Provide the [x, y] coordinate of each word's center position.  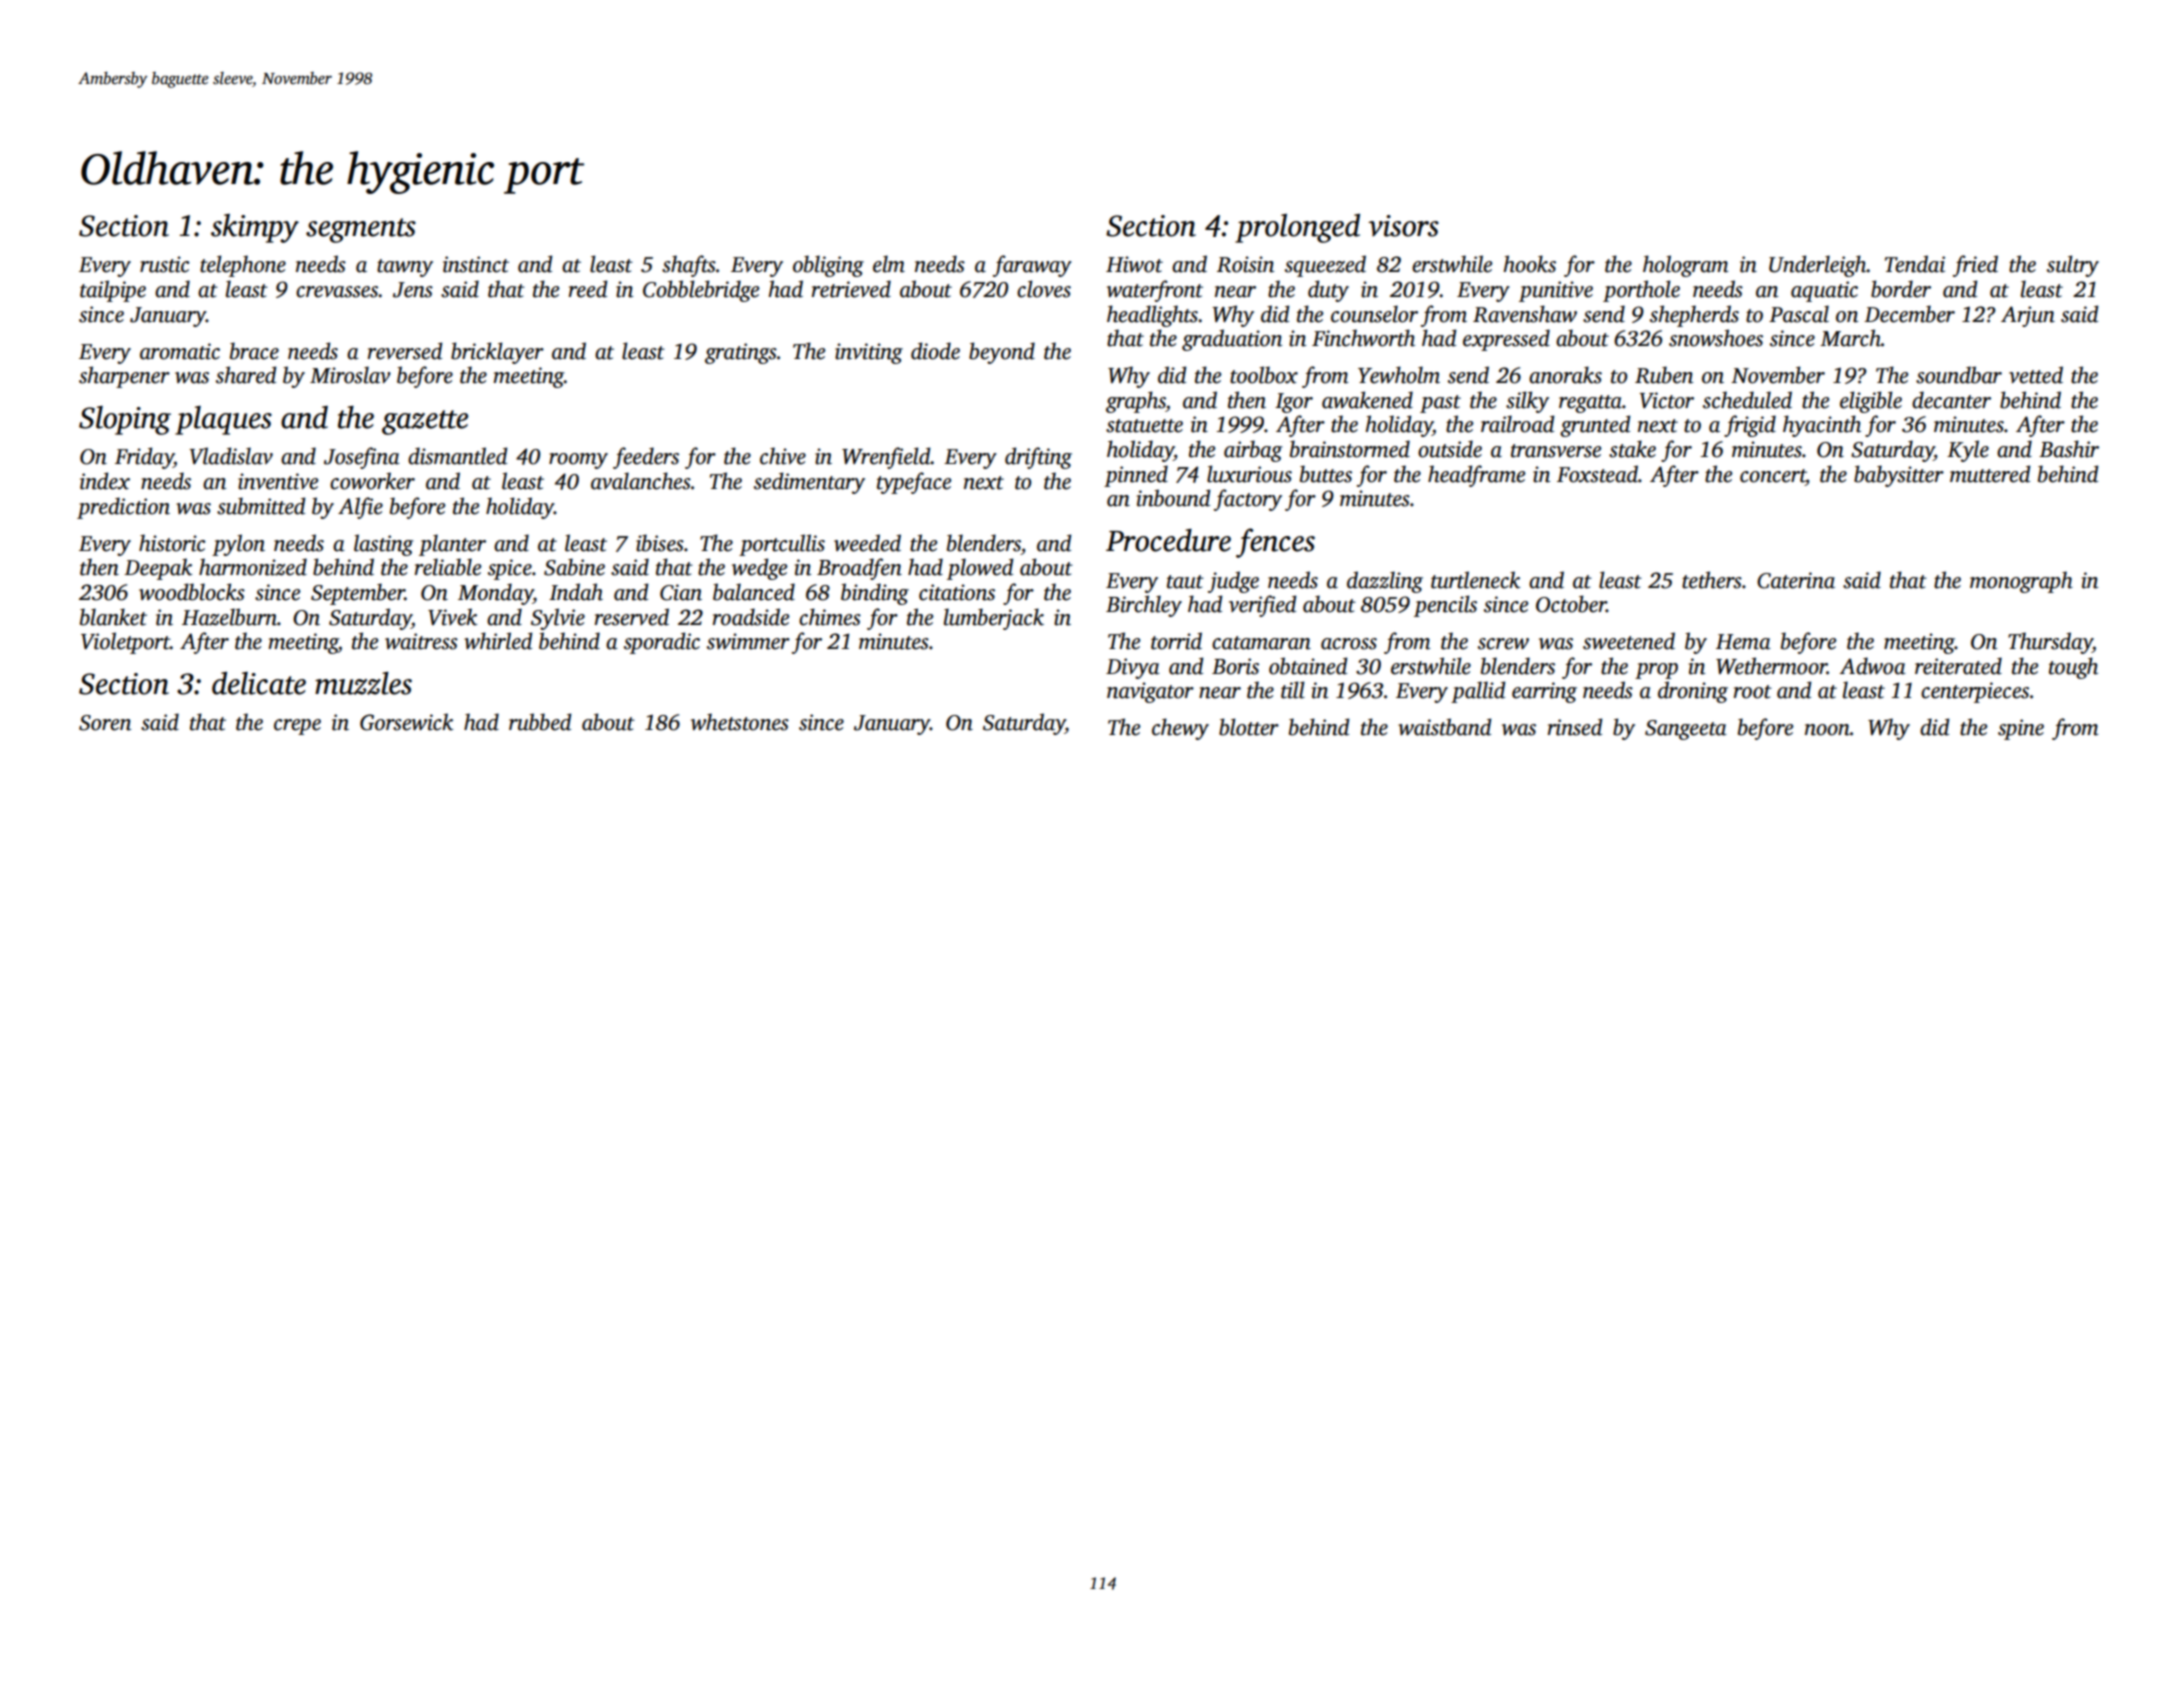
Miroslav [350, 375]
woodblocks [192, 592]
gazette [425, 422]
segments [361, 230]
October [1571, 604]
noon [1827, 730]
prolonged [1297, 228]
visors [1403, 226]
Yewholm [1399, 375]
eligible [1871, 402]
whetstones [740, 722]
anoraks [1565, 375]
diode [935, 351]
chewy [1180, 729]
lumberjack [994, 619]
